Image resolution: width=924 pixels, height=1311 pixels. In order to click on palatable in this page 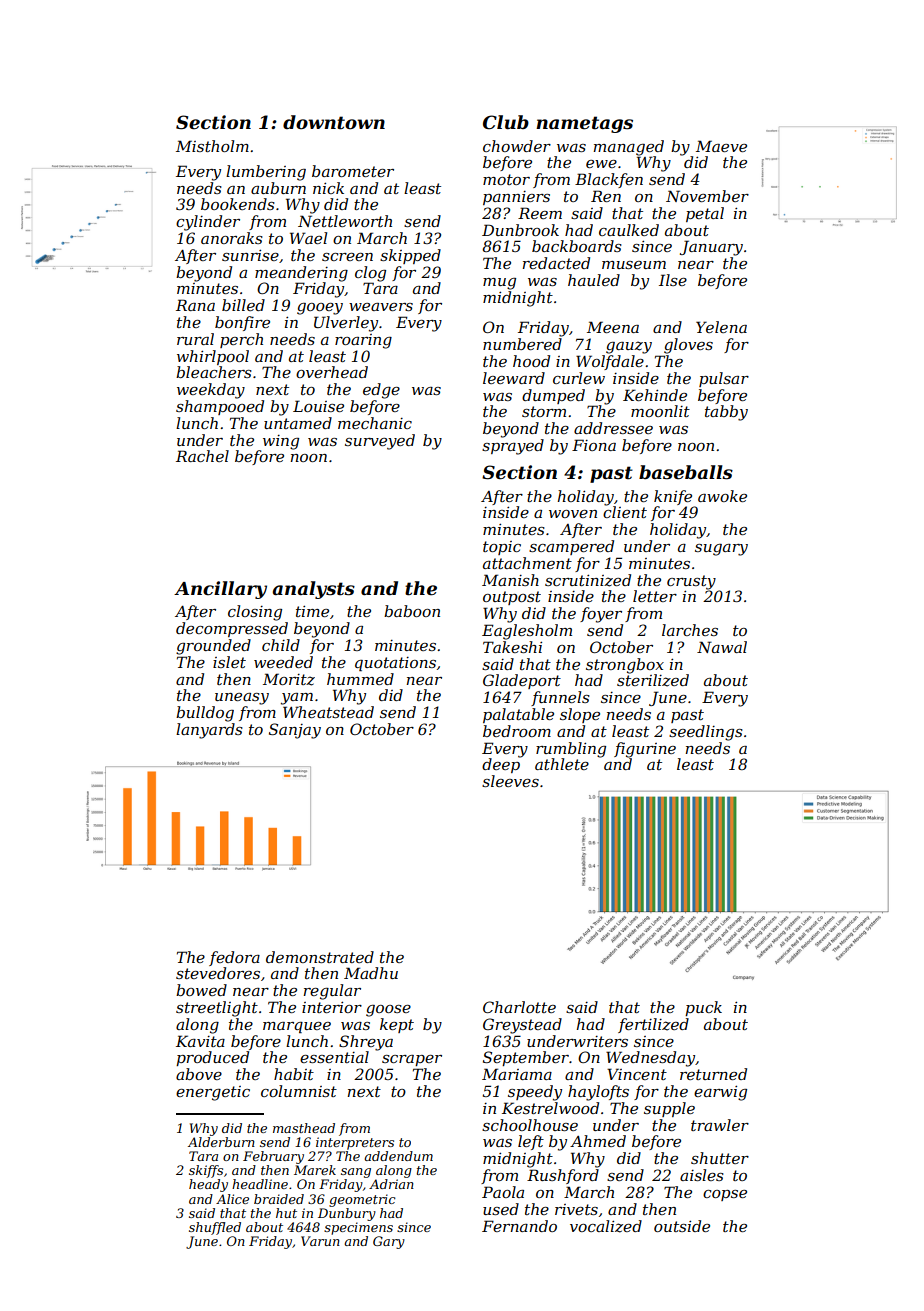, I will do `click(518, 715)`.
